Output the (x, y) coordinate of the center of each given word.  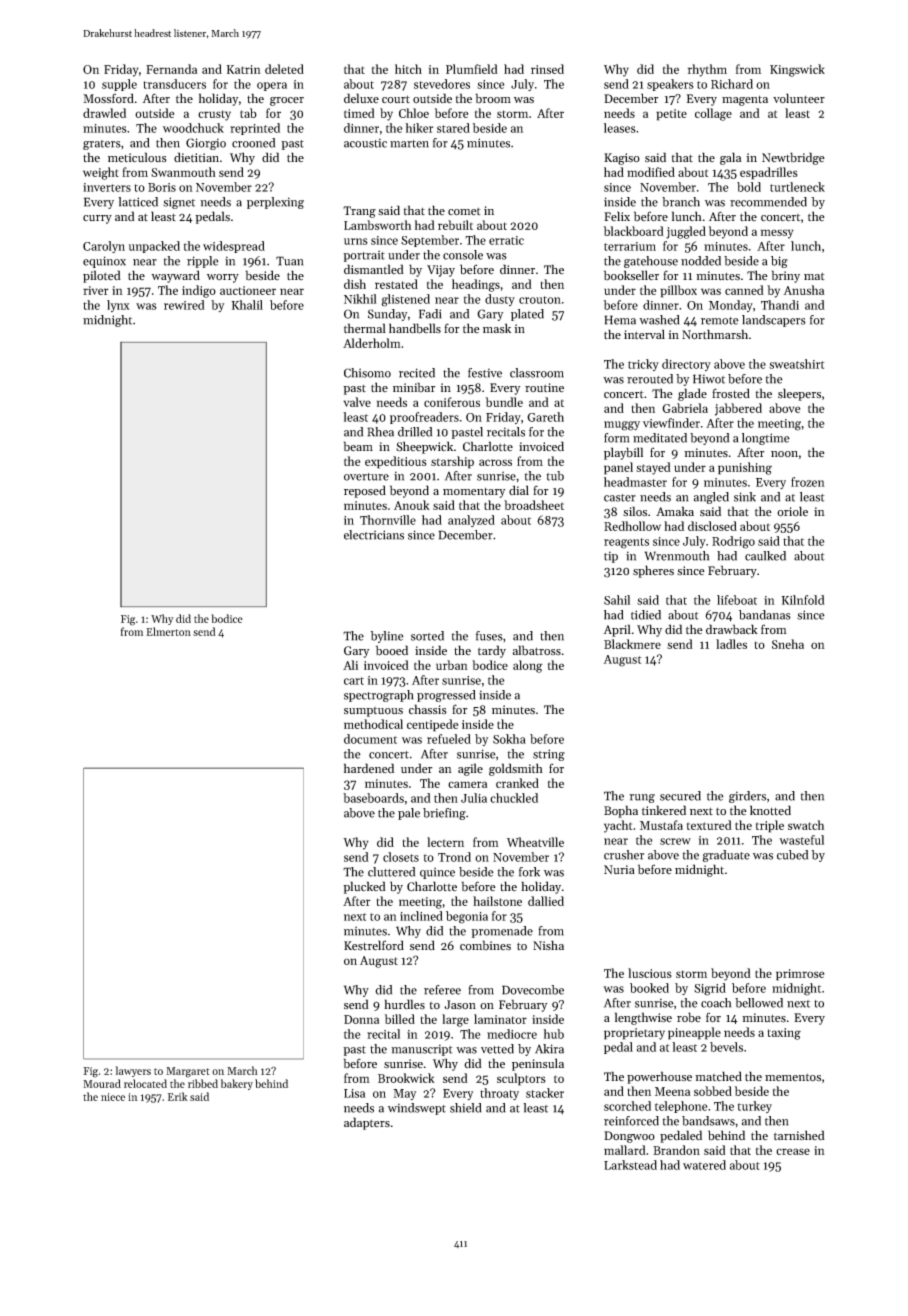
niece (113, 1097)
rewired (184, 305)
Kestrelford (374, 945)
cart (354, 681)
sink (745, 497)
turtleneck (797, 187)
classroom (537, 373)
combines (485, 945)
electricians (374, 535)
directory (686, 365)
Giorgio (206, 144)
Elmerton (168, 631)
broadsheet (534, 505)
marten (409, 144)
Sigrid (710, 989)
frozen (808, 482)
